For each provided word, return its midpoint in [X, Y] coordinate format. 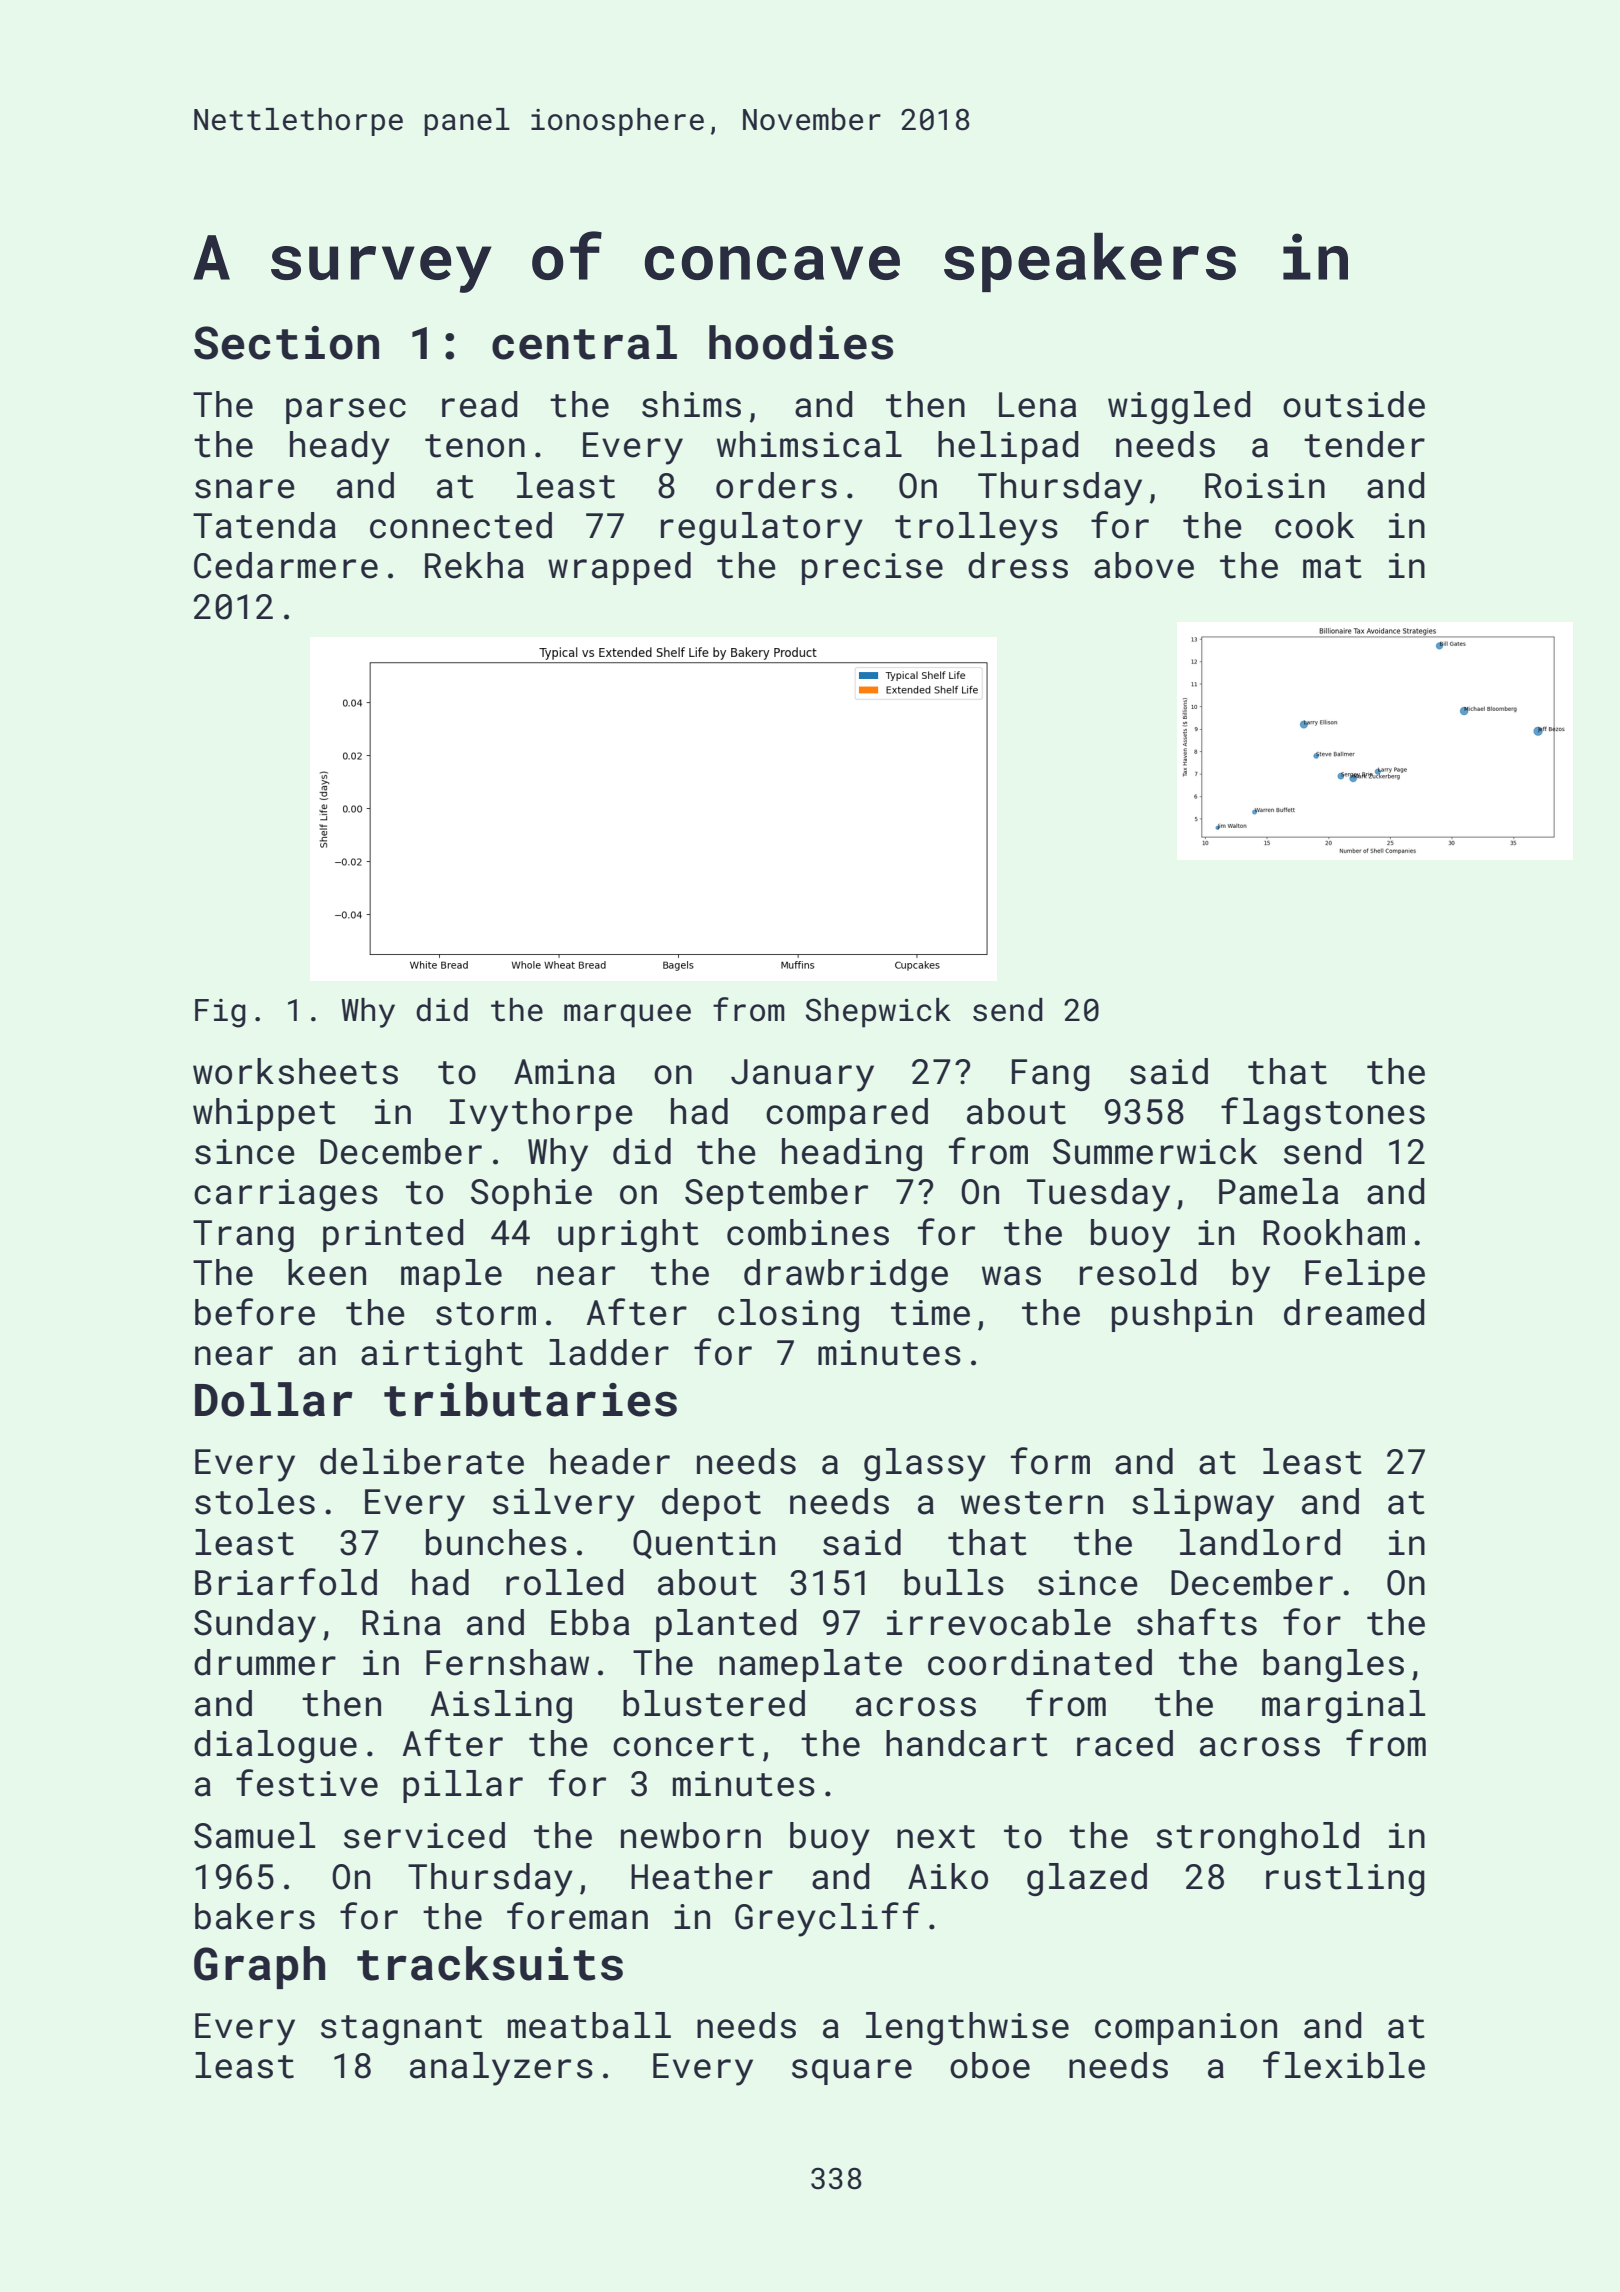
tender [1364, 444]
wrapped [619, 568]
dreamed [1354, 1312]
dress [1018, 565]
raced [1125, 1743]
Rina [401, 1623]
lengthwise [967, 2028]
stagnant [401, 2030]
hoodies [801, 342]
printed [393, 1235]
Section [286, 343]
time [930, 1313]
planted [726, 1625]
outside [1354, 404]
